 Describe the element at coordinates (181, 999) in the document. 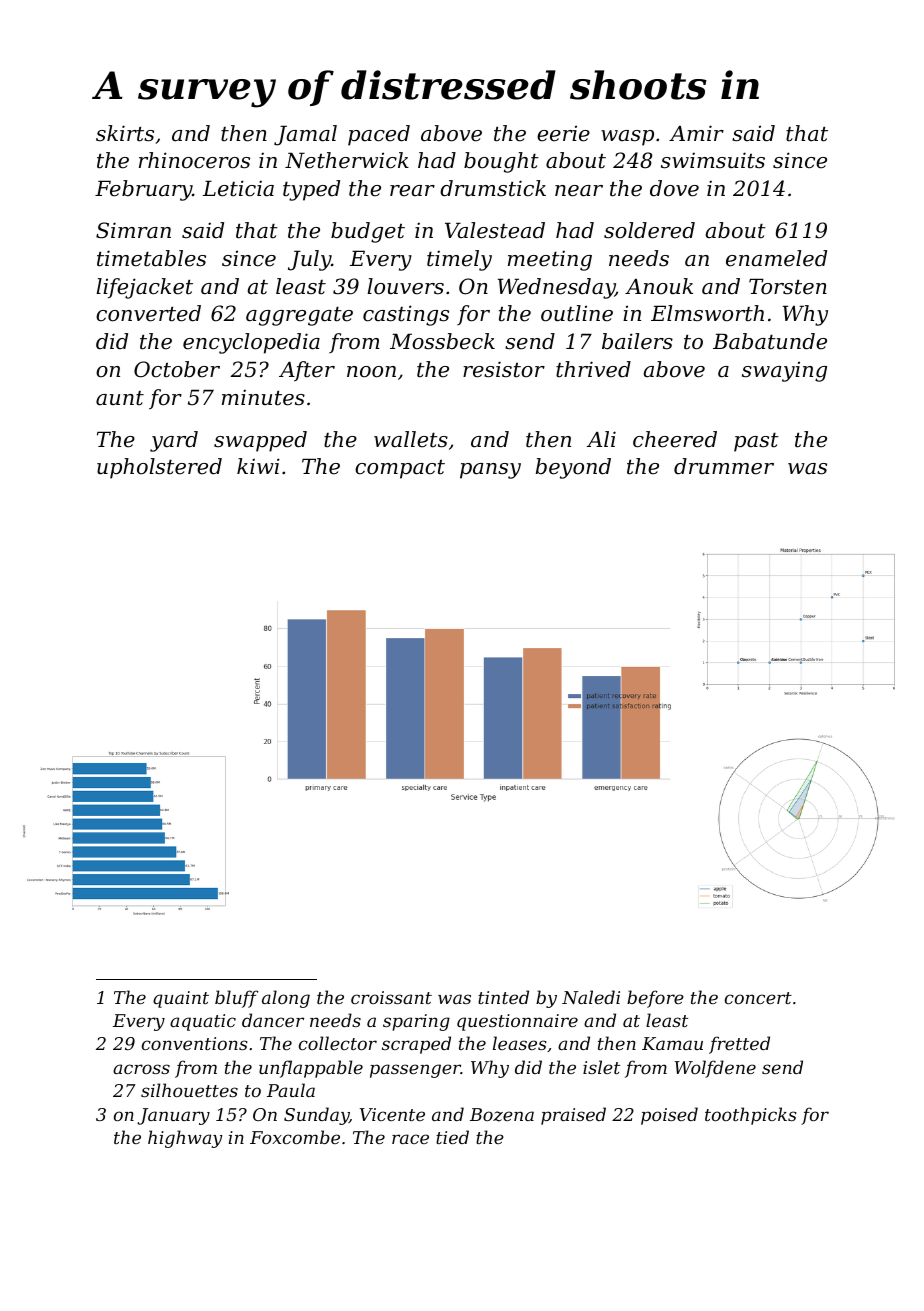

I see `quaint` at that location.
